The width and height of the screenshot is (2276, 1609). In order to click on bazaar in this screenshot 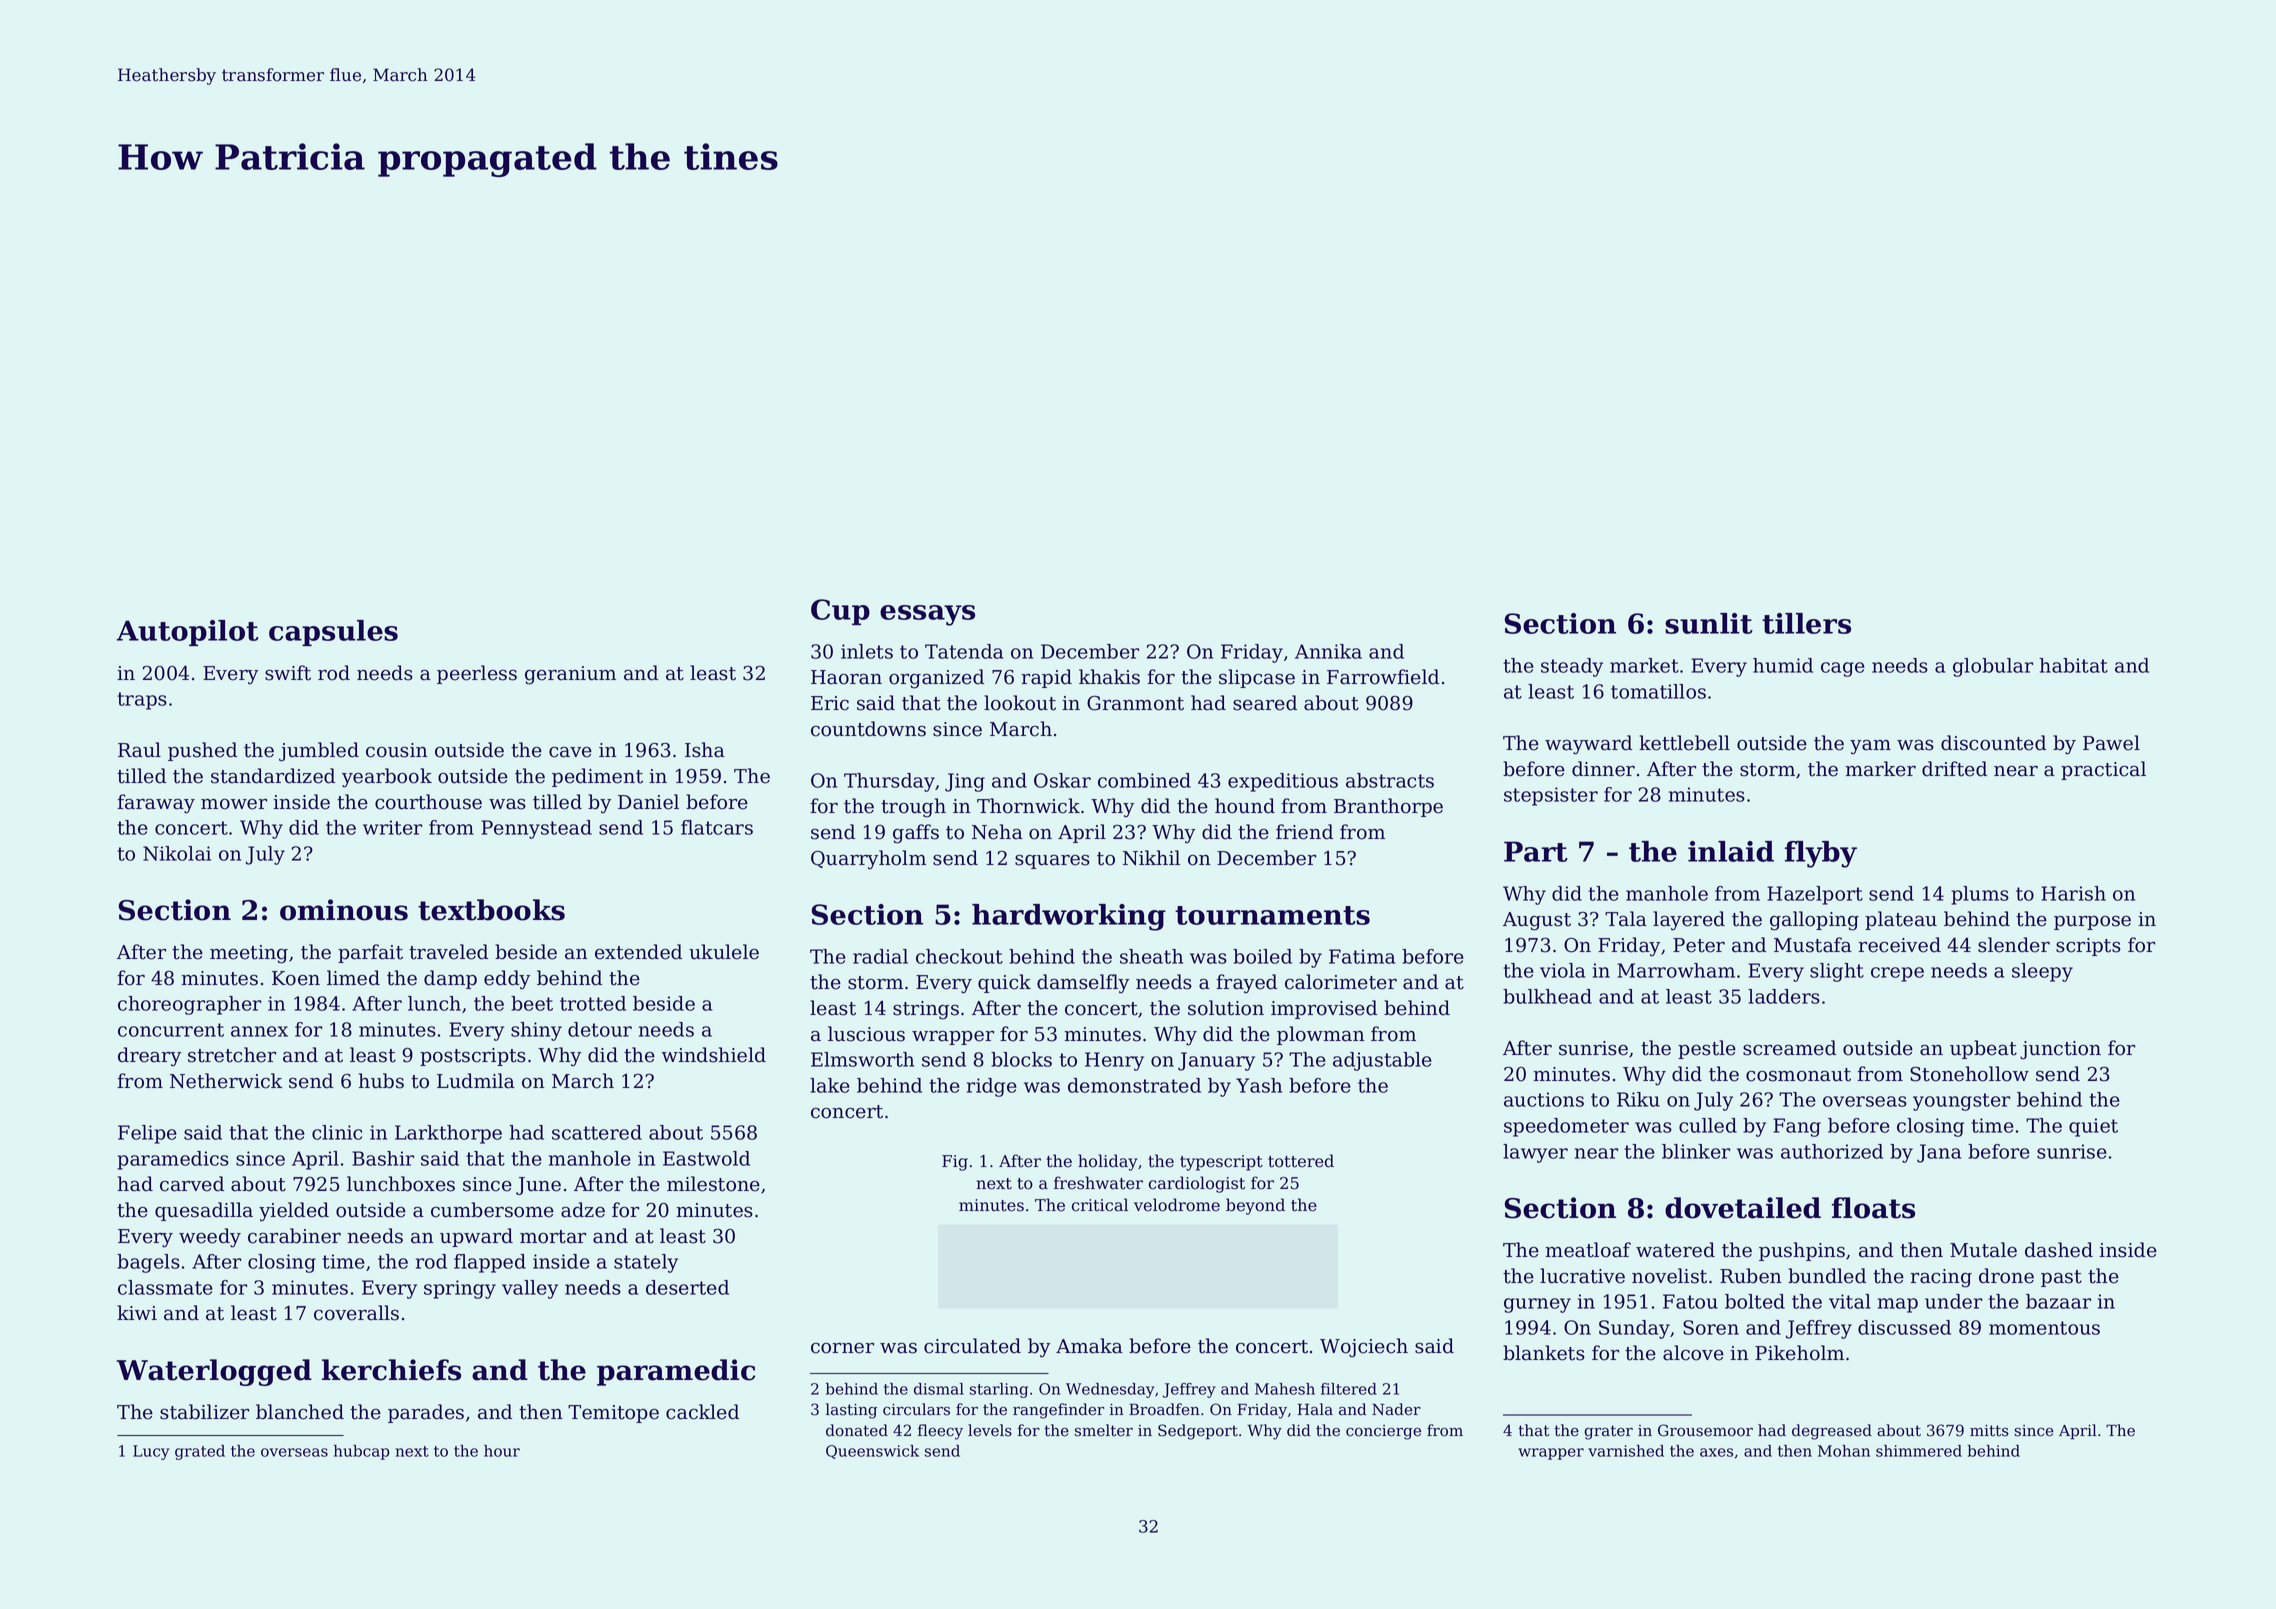, I will do `click(2058, 1301)`.
